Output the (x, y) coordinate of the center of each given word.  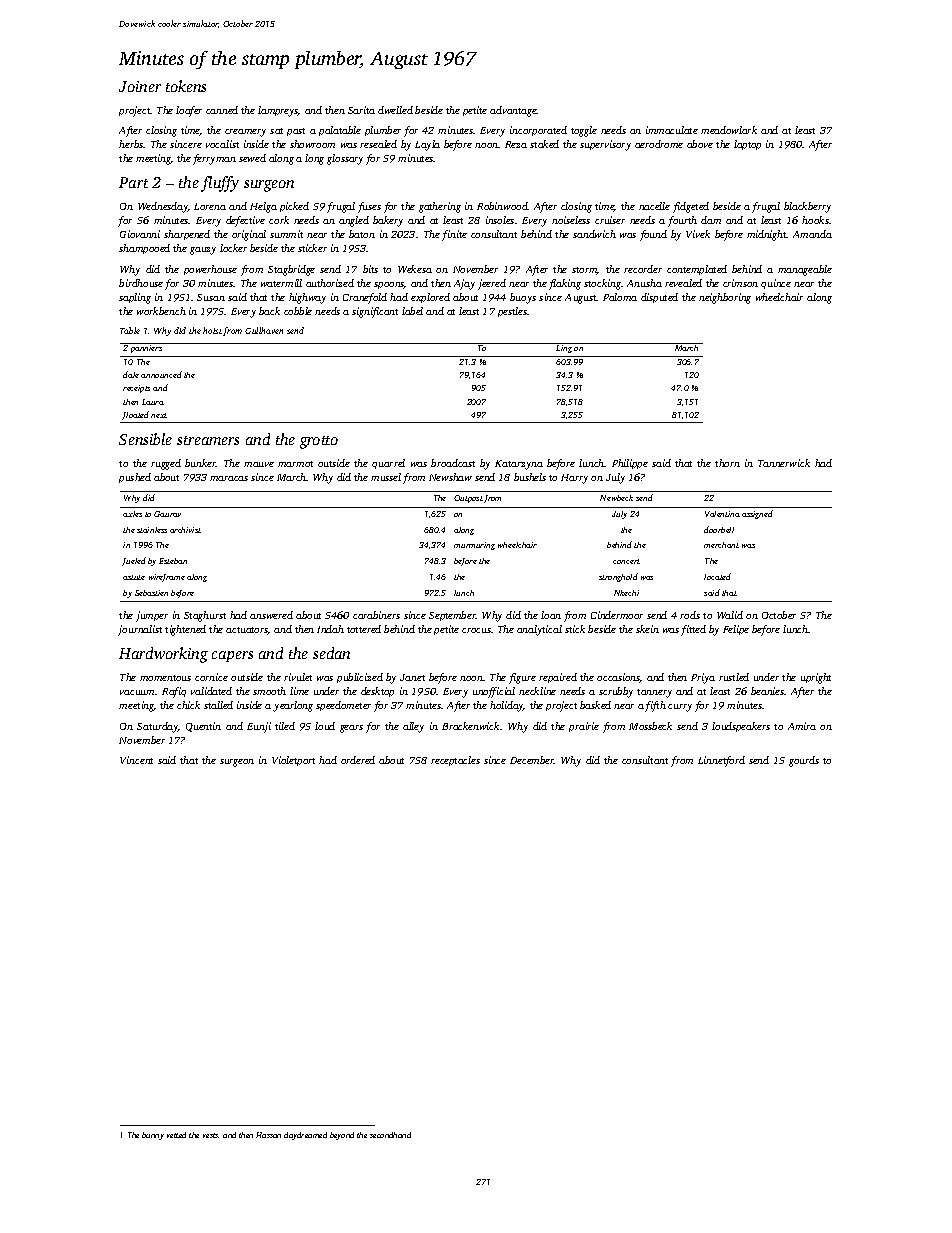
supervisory (605, 145)
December (532, 760)
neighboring (725, 298)
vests (211, 1135)
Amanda (812, 234)
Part (133, 182)
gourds (804, 761)
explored (430, 298)
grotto (319, 442)
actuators (247, 631)
